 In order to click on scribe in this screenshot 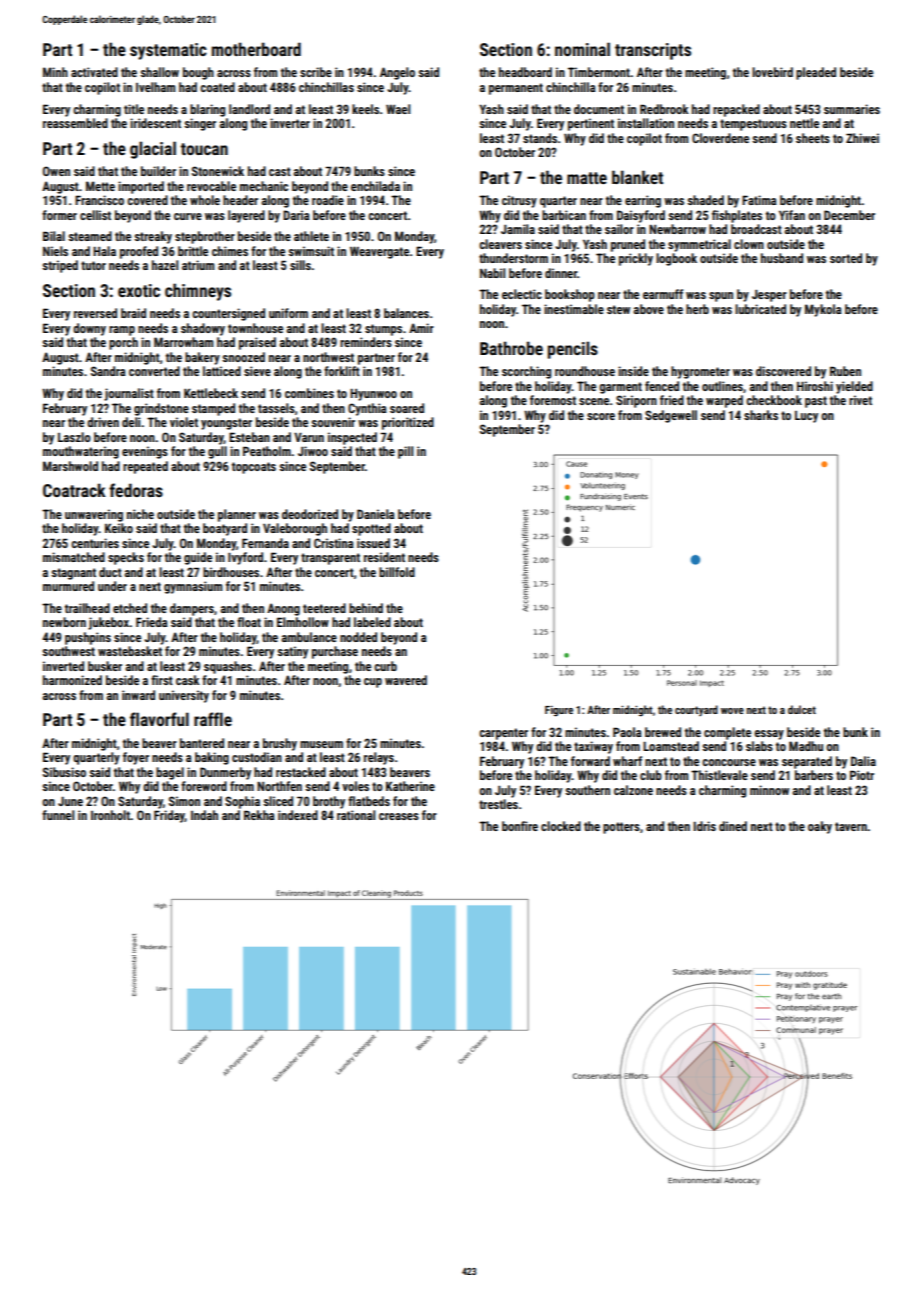, I will do `click(316, 72)`.
